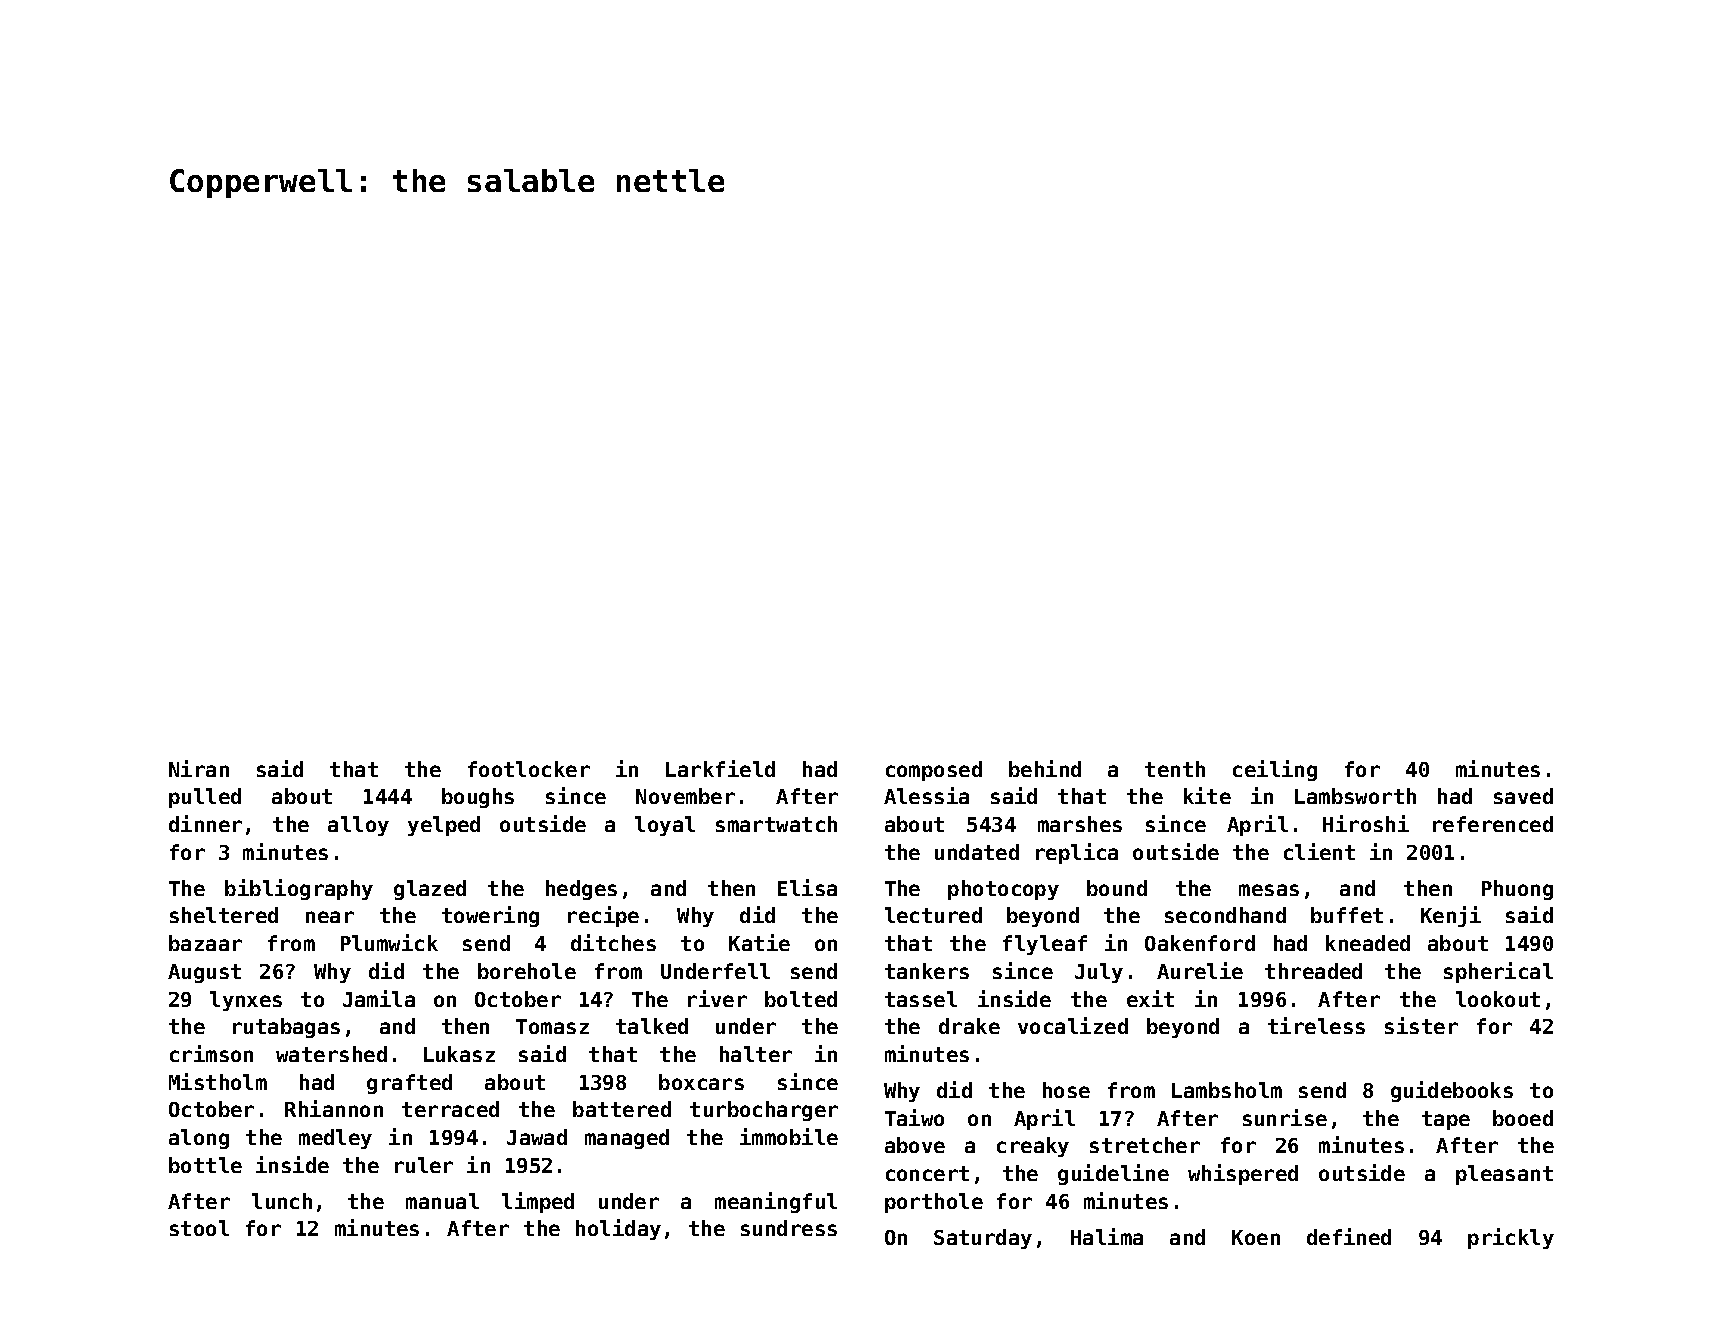  What do you see at coordinates (1349, 1236) in the screenshot?
I see `defined` at bounding box center [1349, 1236].
